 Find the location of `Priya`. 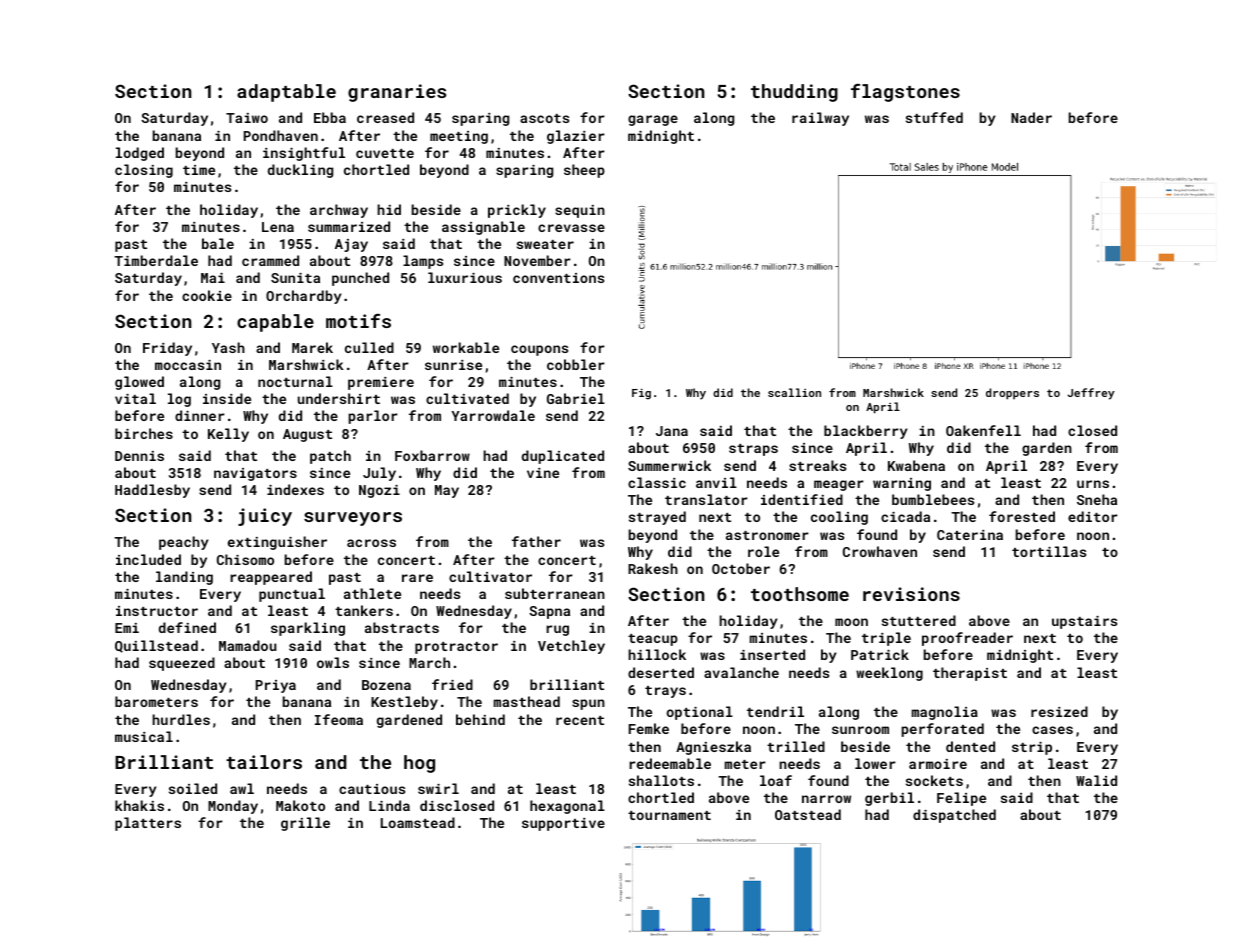

Priya is located at coordinates (276, 686).
